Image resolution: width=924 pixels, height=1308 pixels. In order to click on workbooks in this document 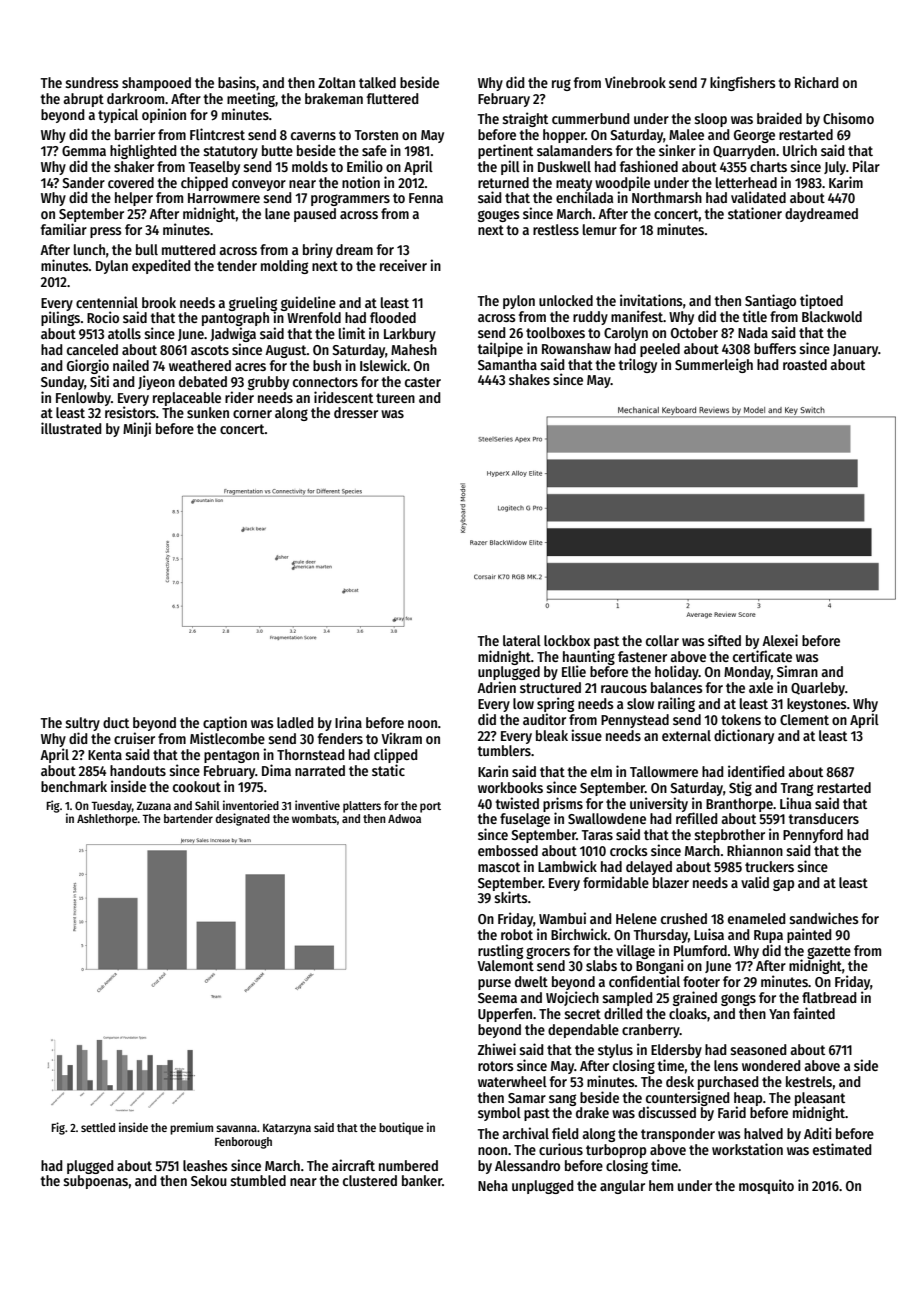, I will do `click(510, 787)`.
